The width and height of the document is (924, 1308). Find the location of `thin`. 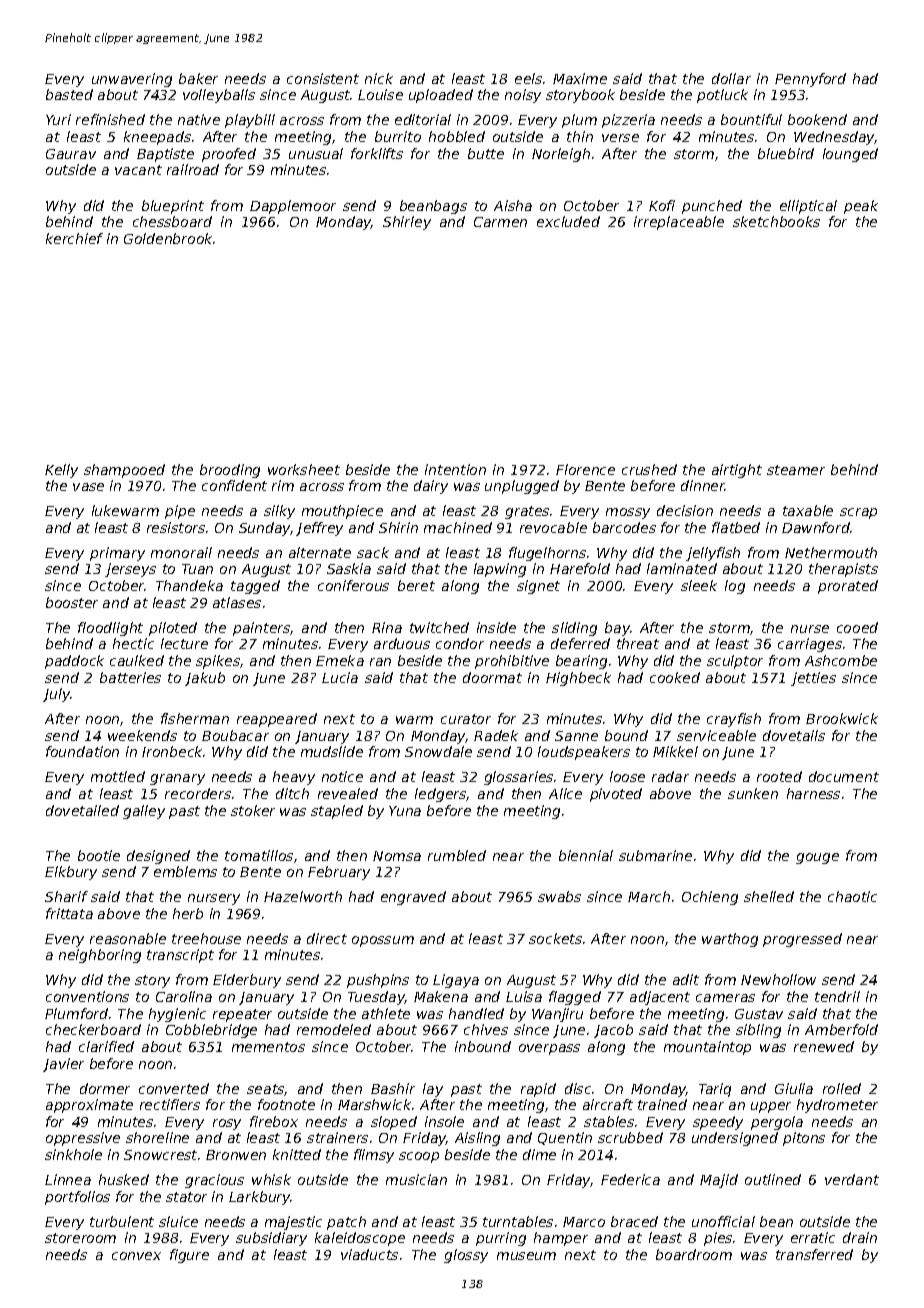

thin is located at coordinates (580, 136).
